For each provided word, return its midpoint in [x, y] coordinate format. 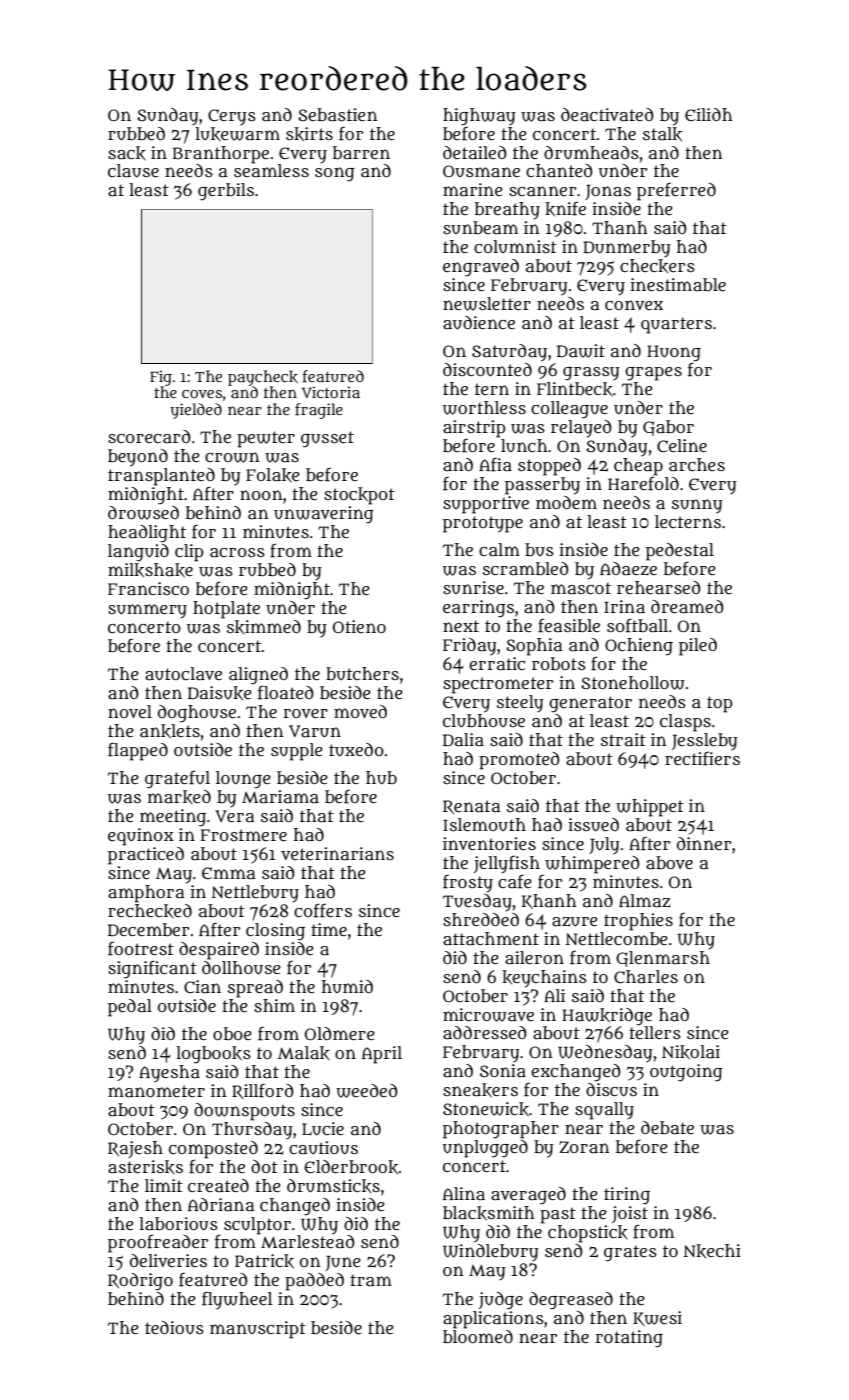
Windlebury [491, 1253]
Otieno [359, 626]
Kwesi [657, 1318]
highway [479, 117]
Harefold [643, 483]
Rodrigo [140, 1282]
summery [147, 611]
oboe [232, 1033]
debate [667, 1127]
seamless [271, 170]
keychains [544, 979]
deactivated [607, 114]
